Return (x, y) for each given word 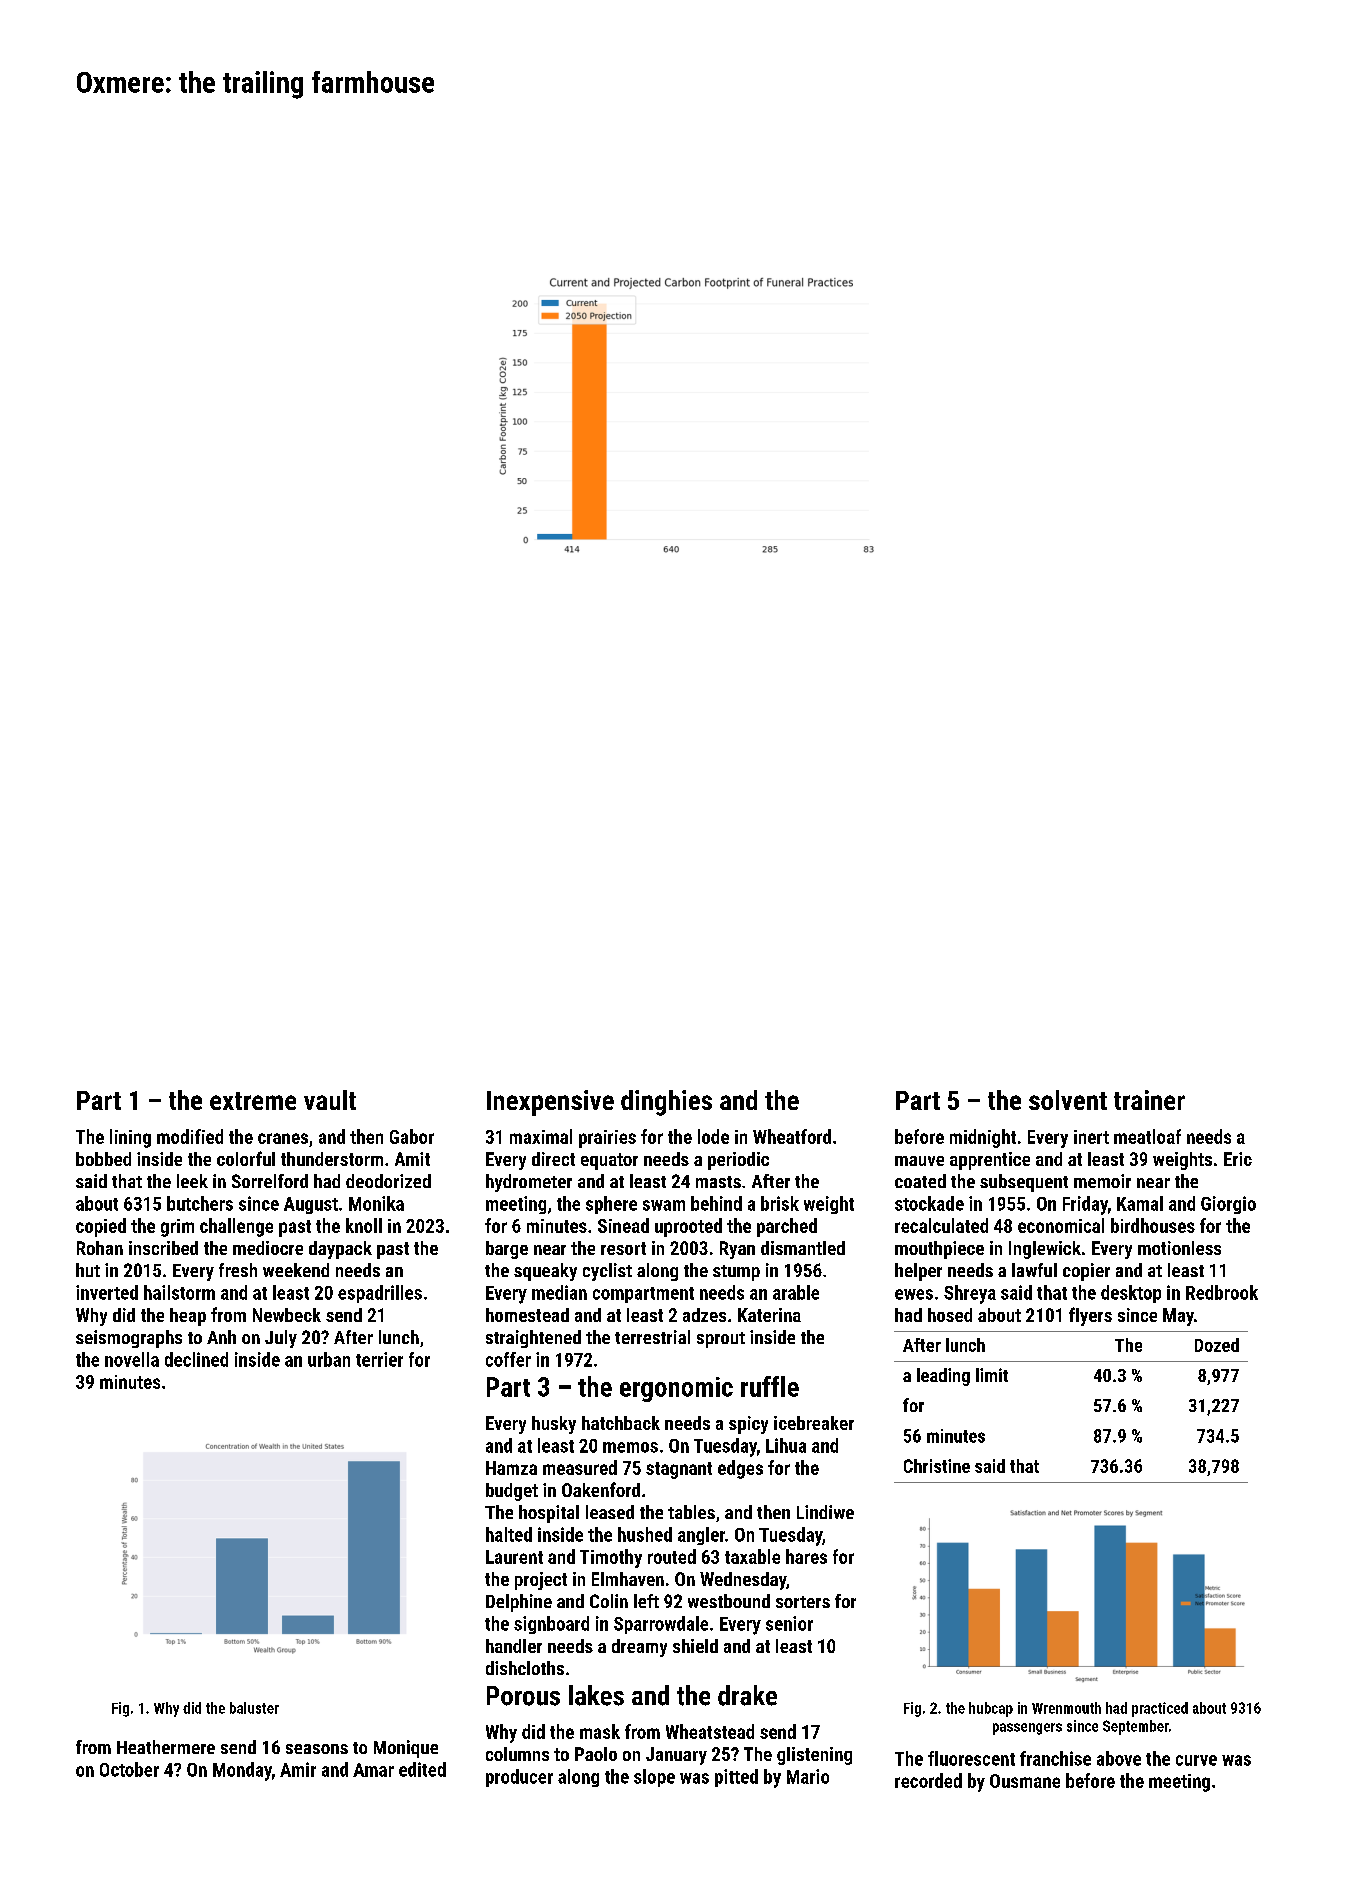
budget (512, 1492)
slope (654, 1778)
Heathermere (166, 1747)
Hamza (511, 1468)
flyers (1090, 1316)
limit (992, 1375)
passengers (1027, 1729)
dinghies (666, 1103)
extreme (253, 1101)
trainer (1149, 1100)
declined (196, 1359)
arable (796, 1292)
